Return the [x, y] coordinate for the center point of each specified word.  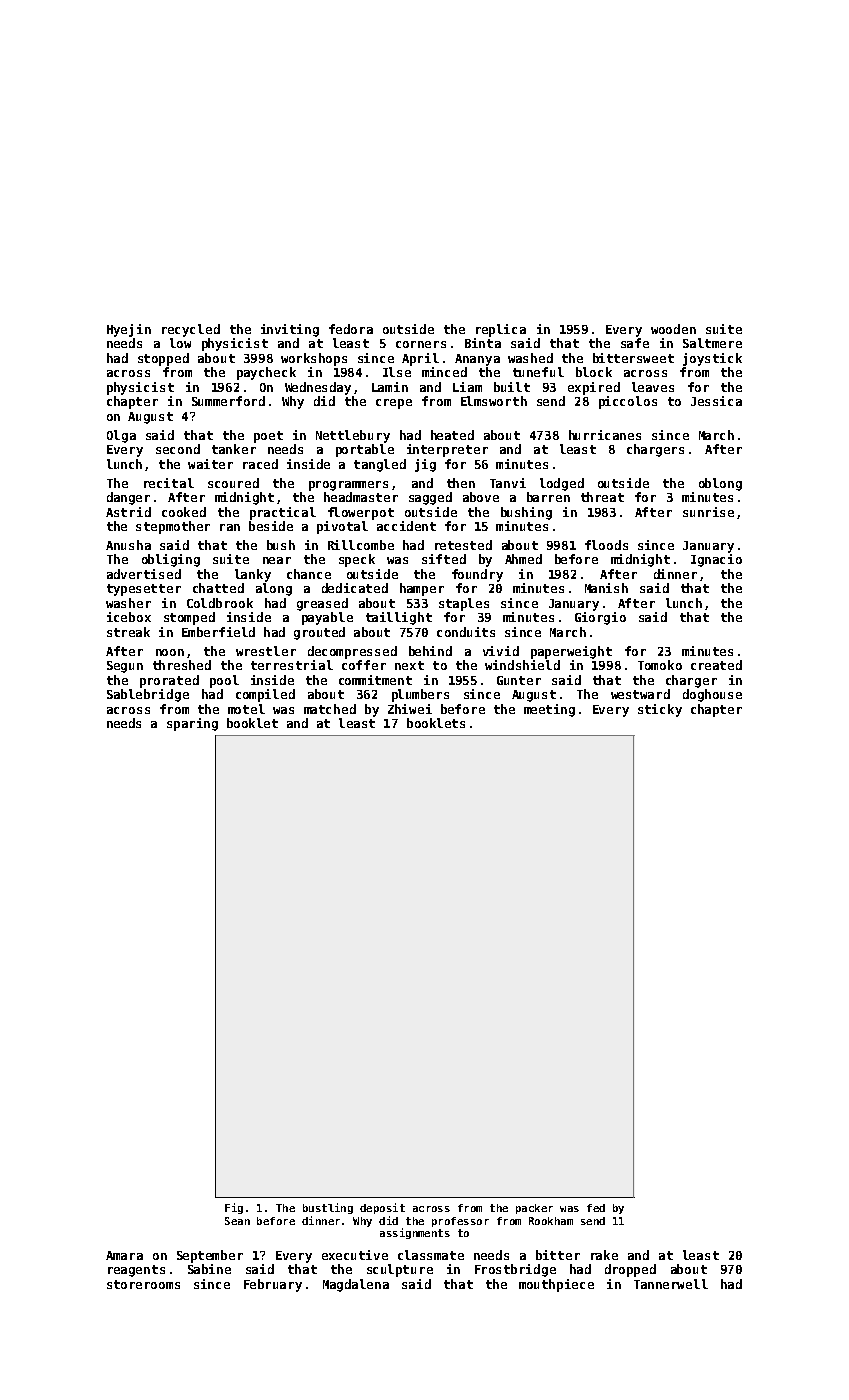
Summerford [228, 401]
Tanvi [508, 483]
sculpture [400, 1270]
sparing [192, 724]
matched [330, 709]
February [273, 1285]
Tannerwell [671, 1284]
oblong [720, 484]
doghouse [712, 695]
